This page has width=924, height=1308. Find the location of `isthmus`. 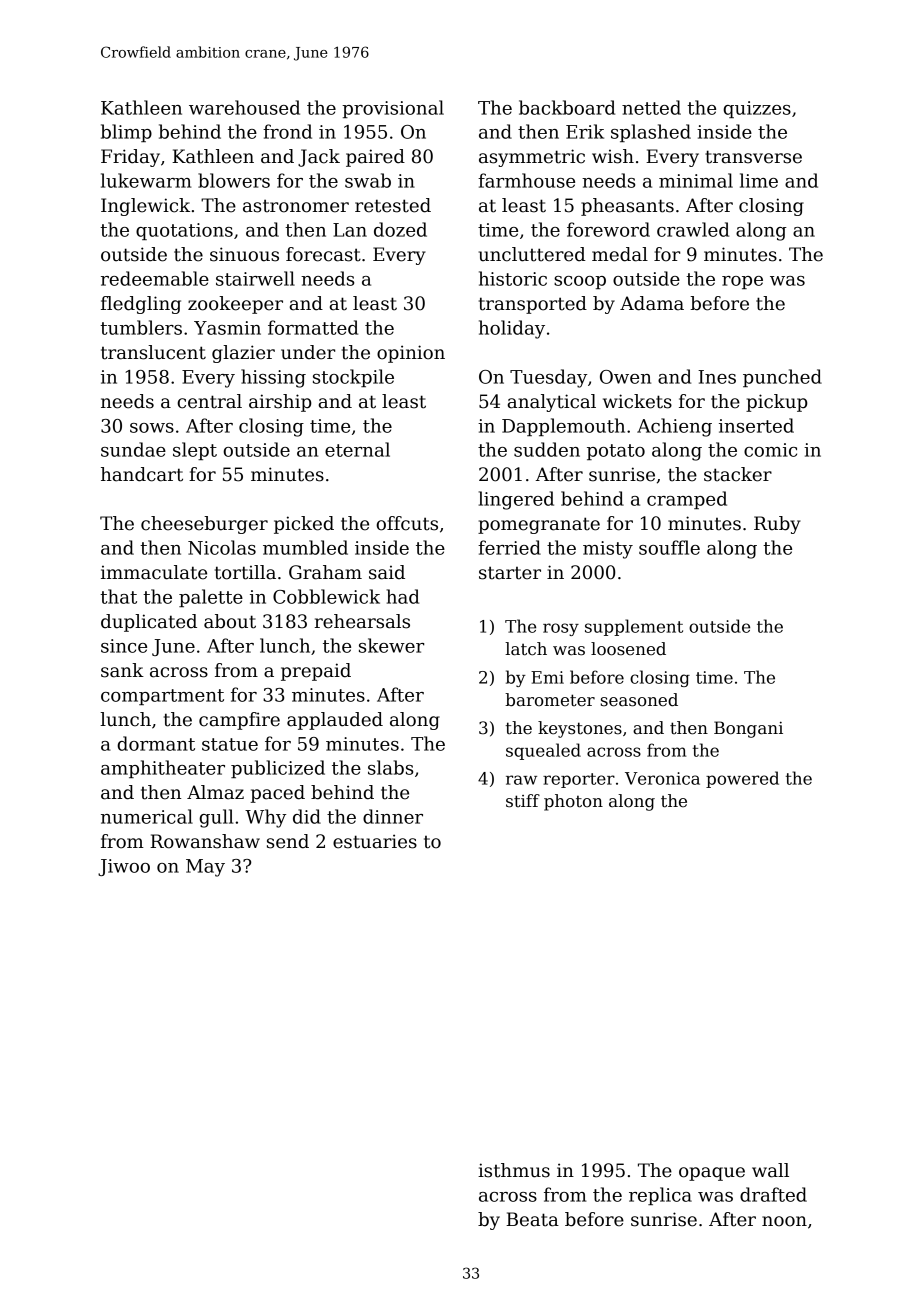

isthmus is located at coordinates (514, 1170).
